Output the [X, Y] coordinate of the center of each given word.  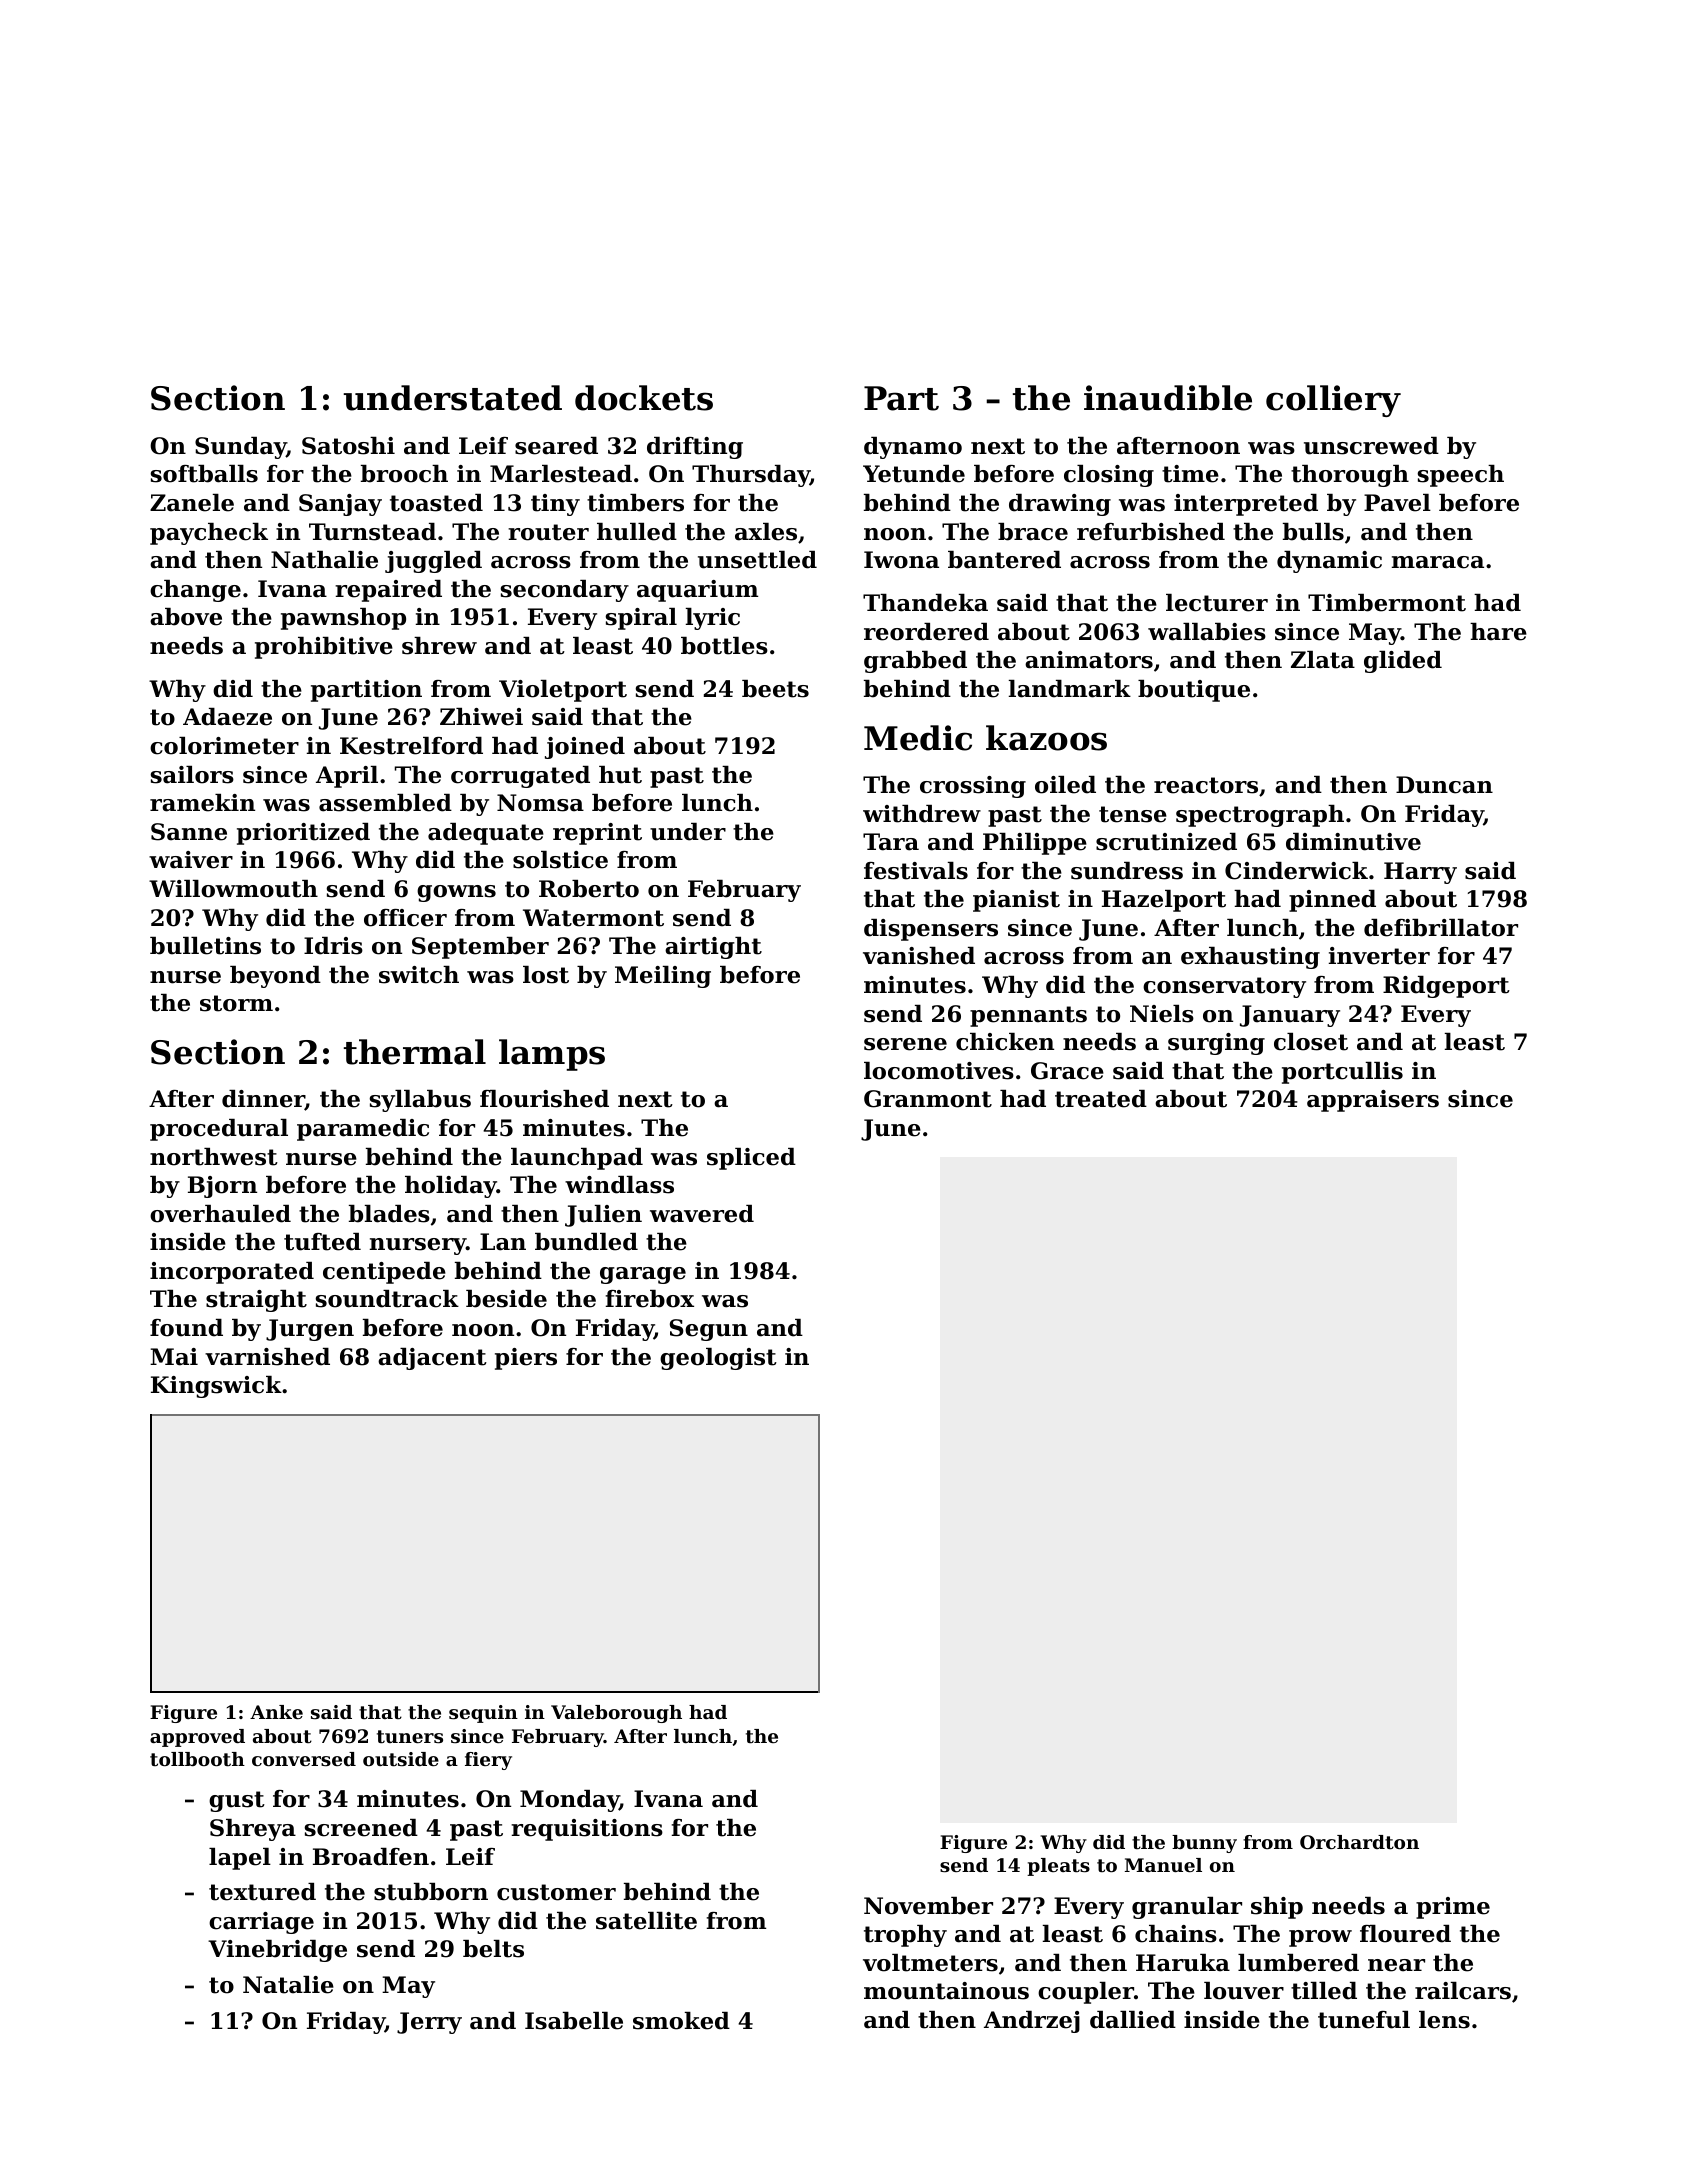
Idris [333, 946]
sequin [483, 1714]
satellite [646, 1921]
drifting [695, 448]
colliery [1333, 401]
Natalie [288, 1985]
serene [905, 1044]
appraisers [1373, 1101]
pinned [1332, 901]
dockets [644, 398]
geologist [718, 1359]
